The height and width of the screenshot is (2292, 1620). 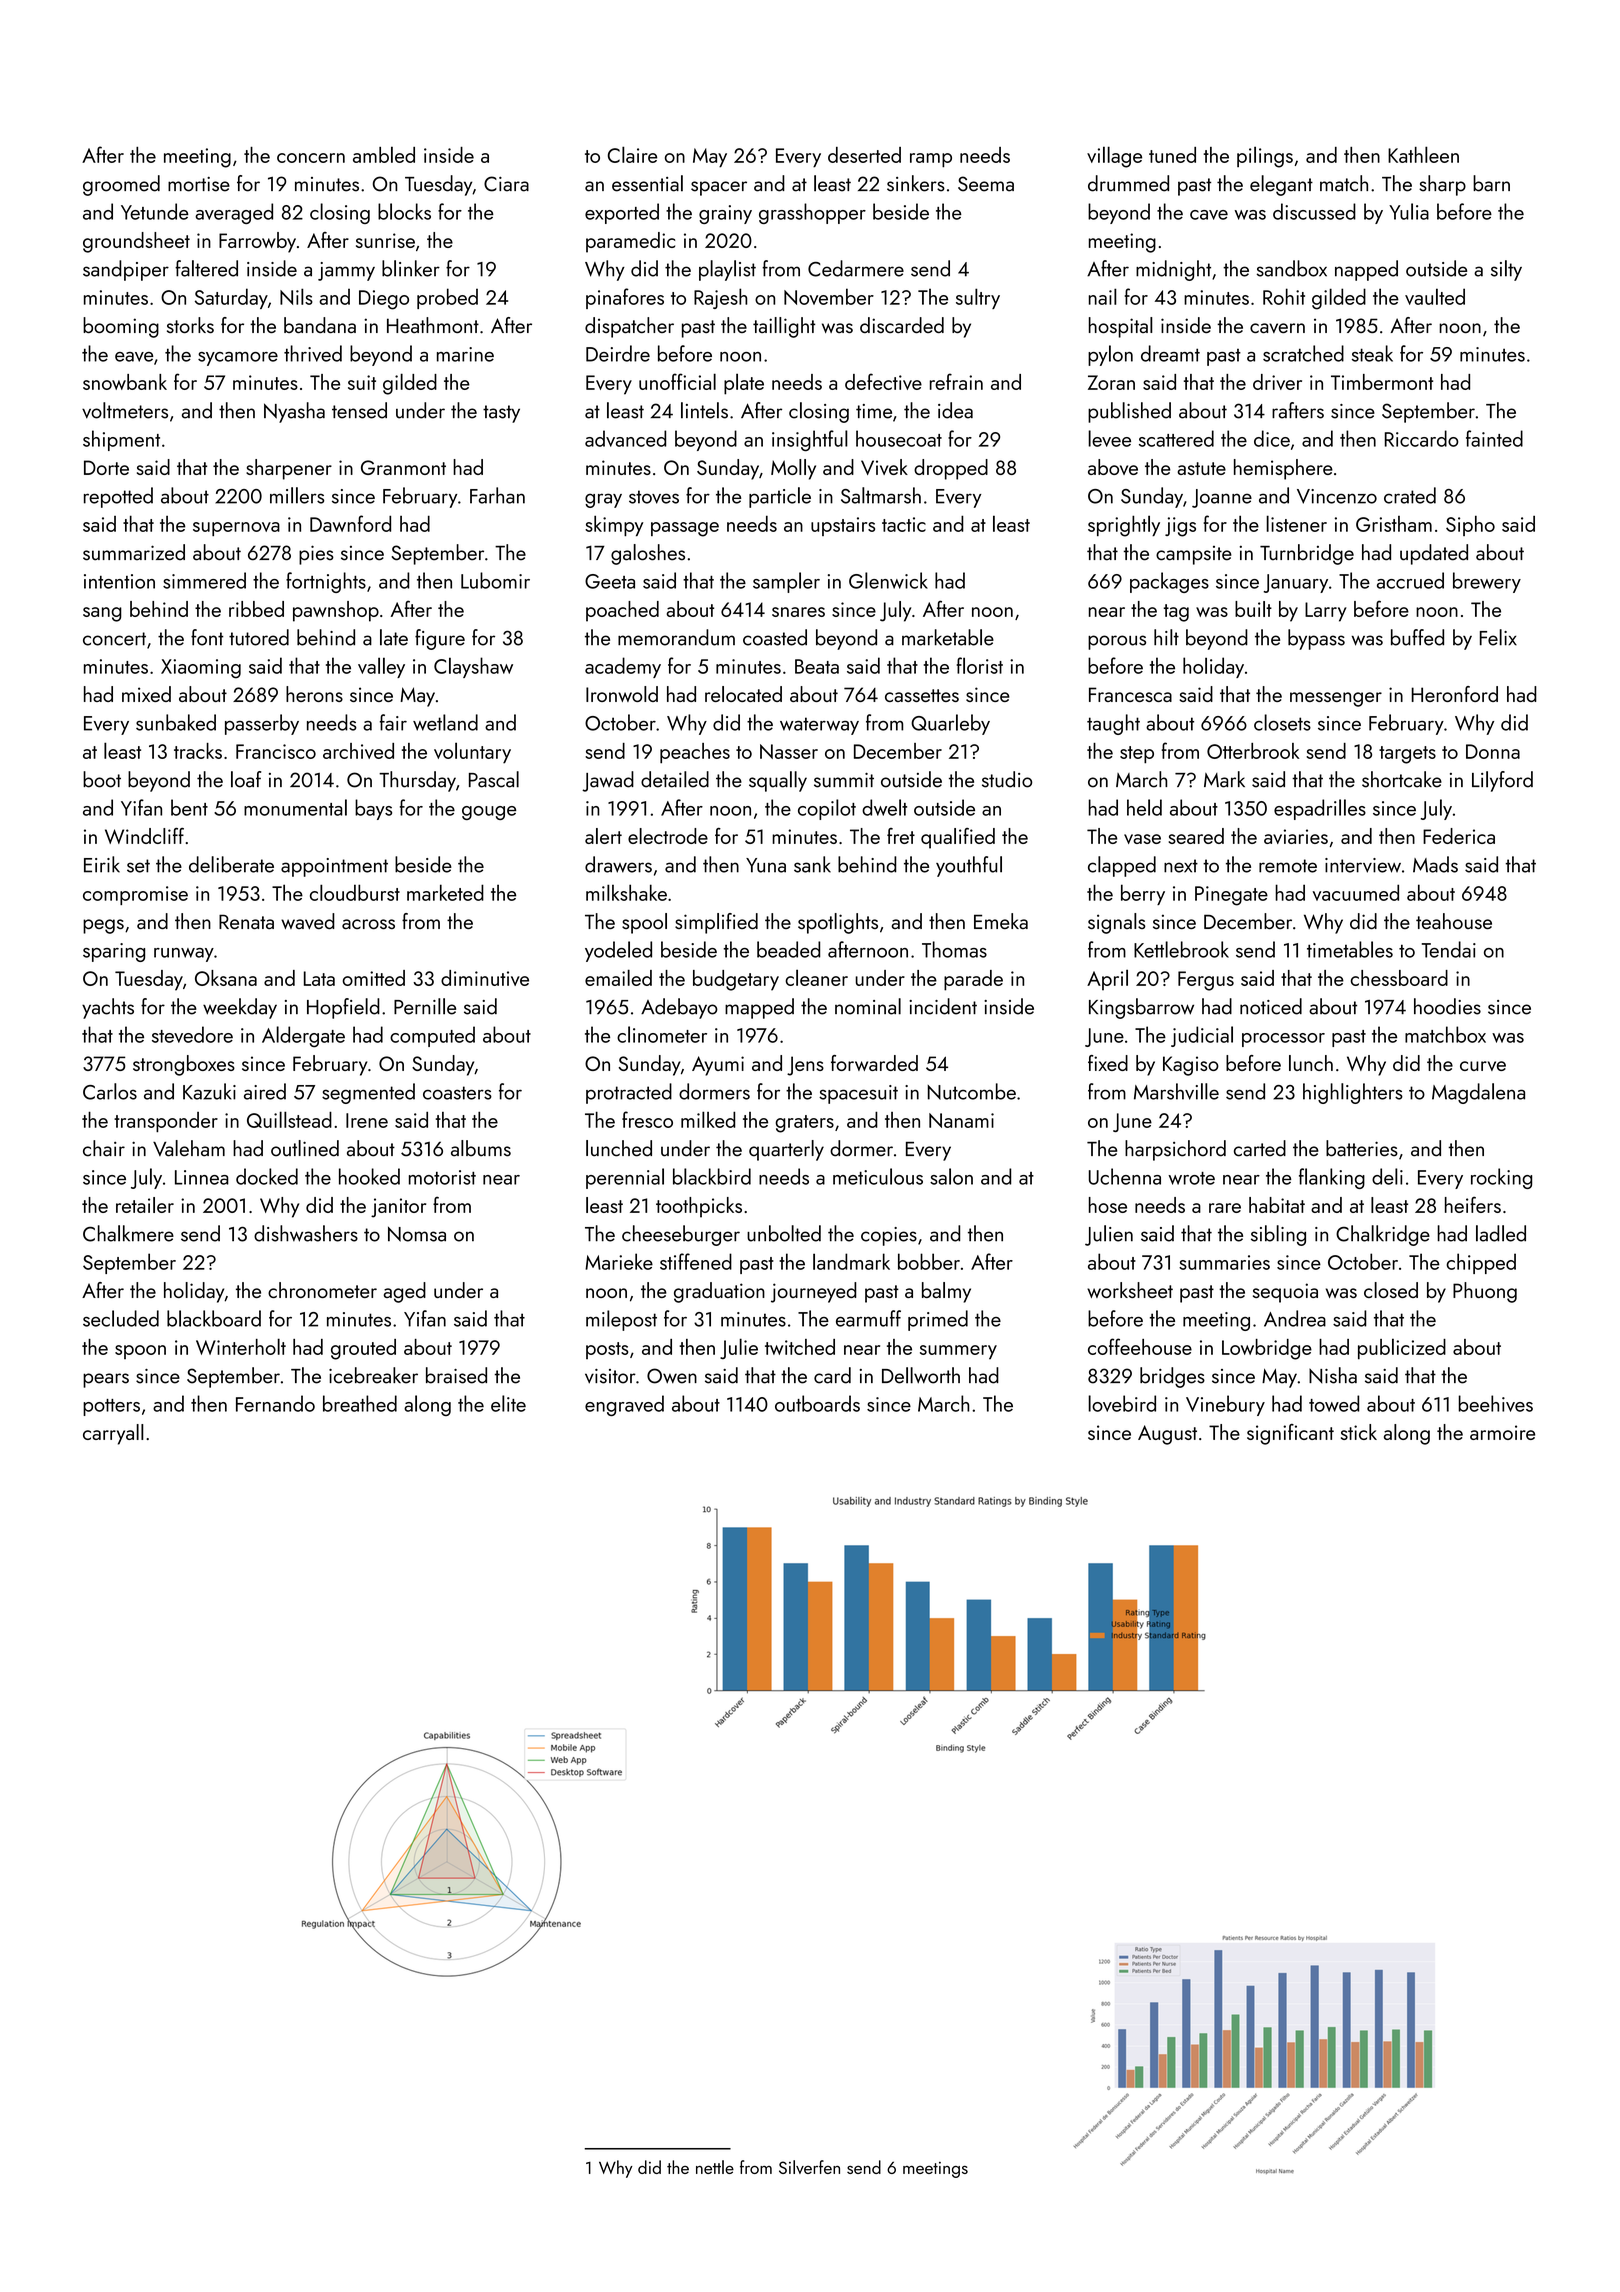 What do you see at coordinates (986, 184) in the screenshot?
I see `Seema` at bounding box center [986, 184].
